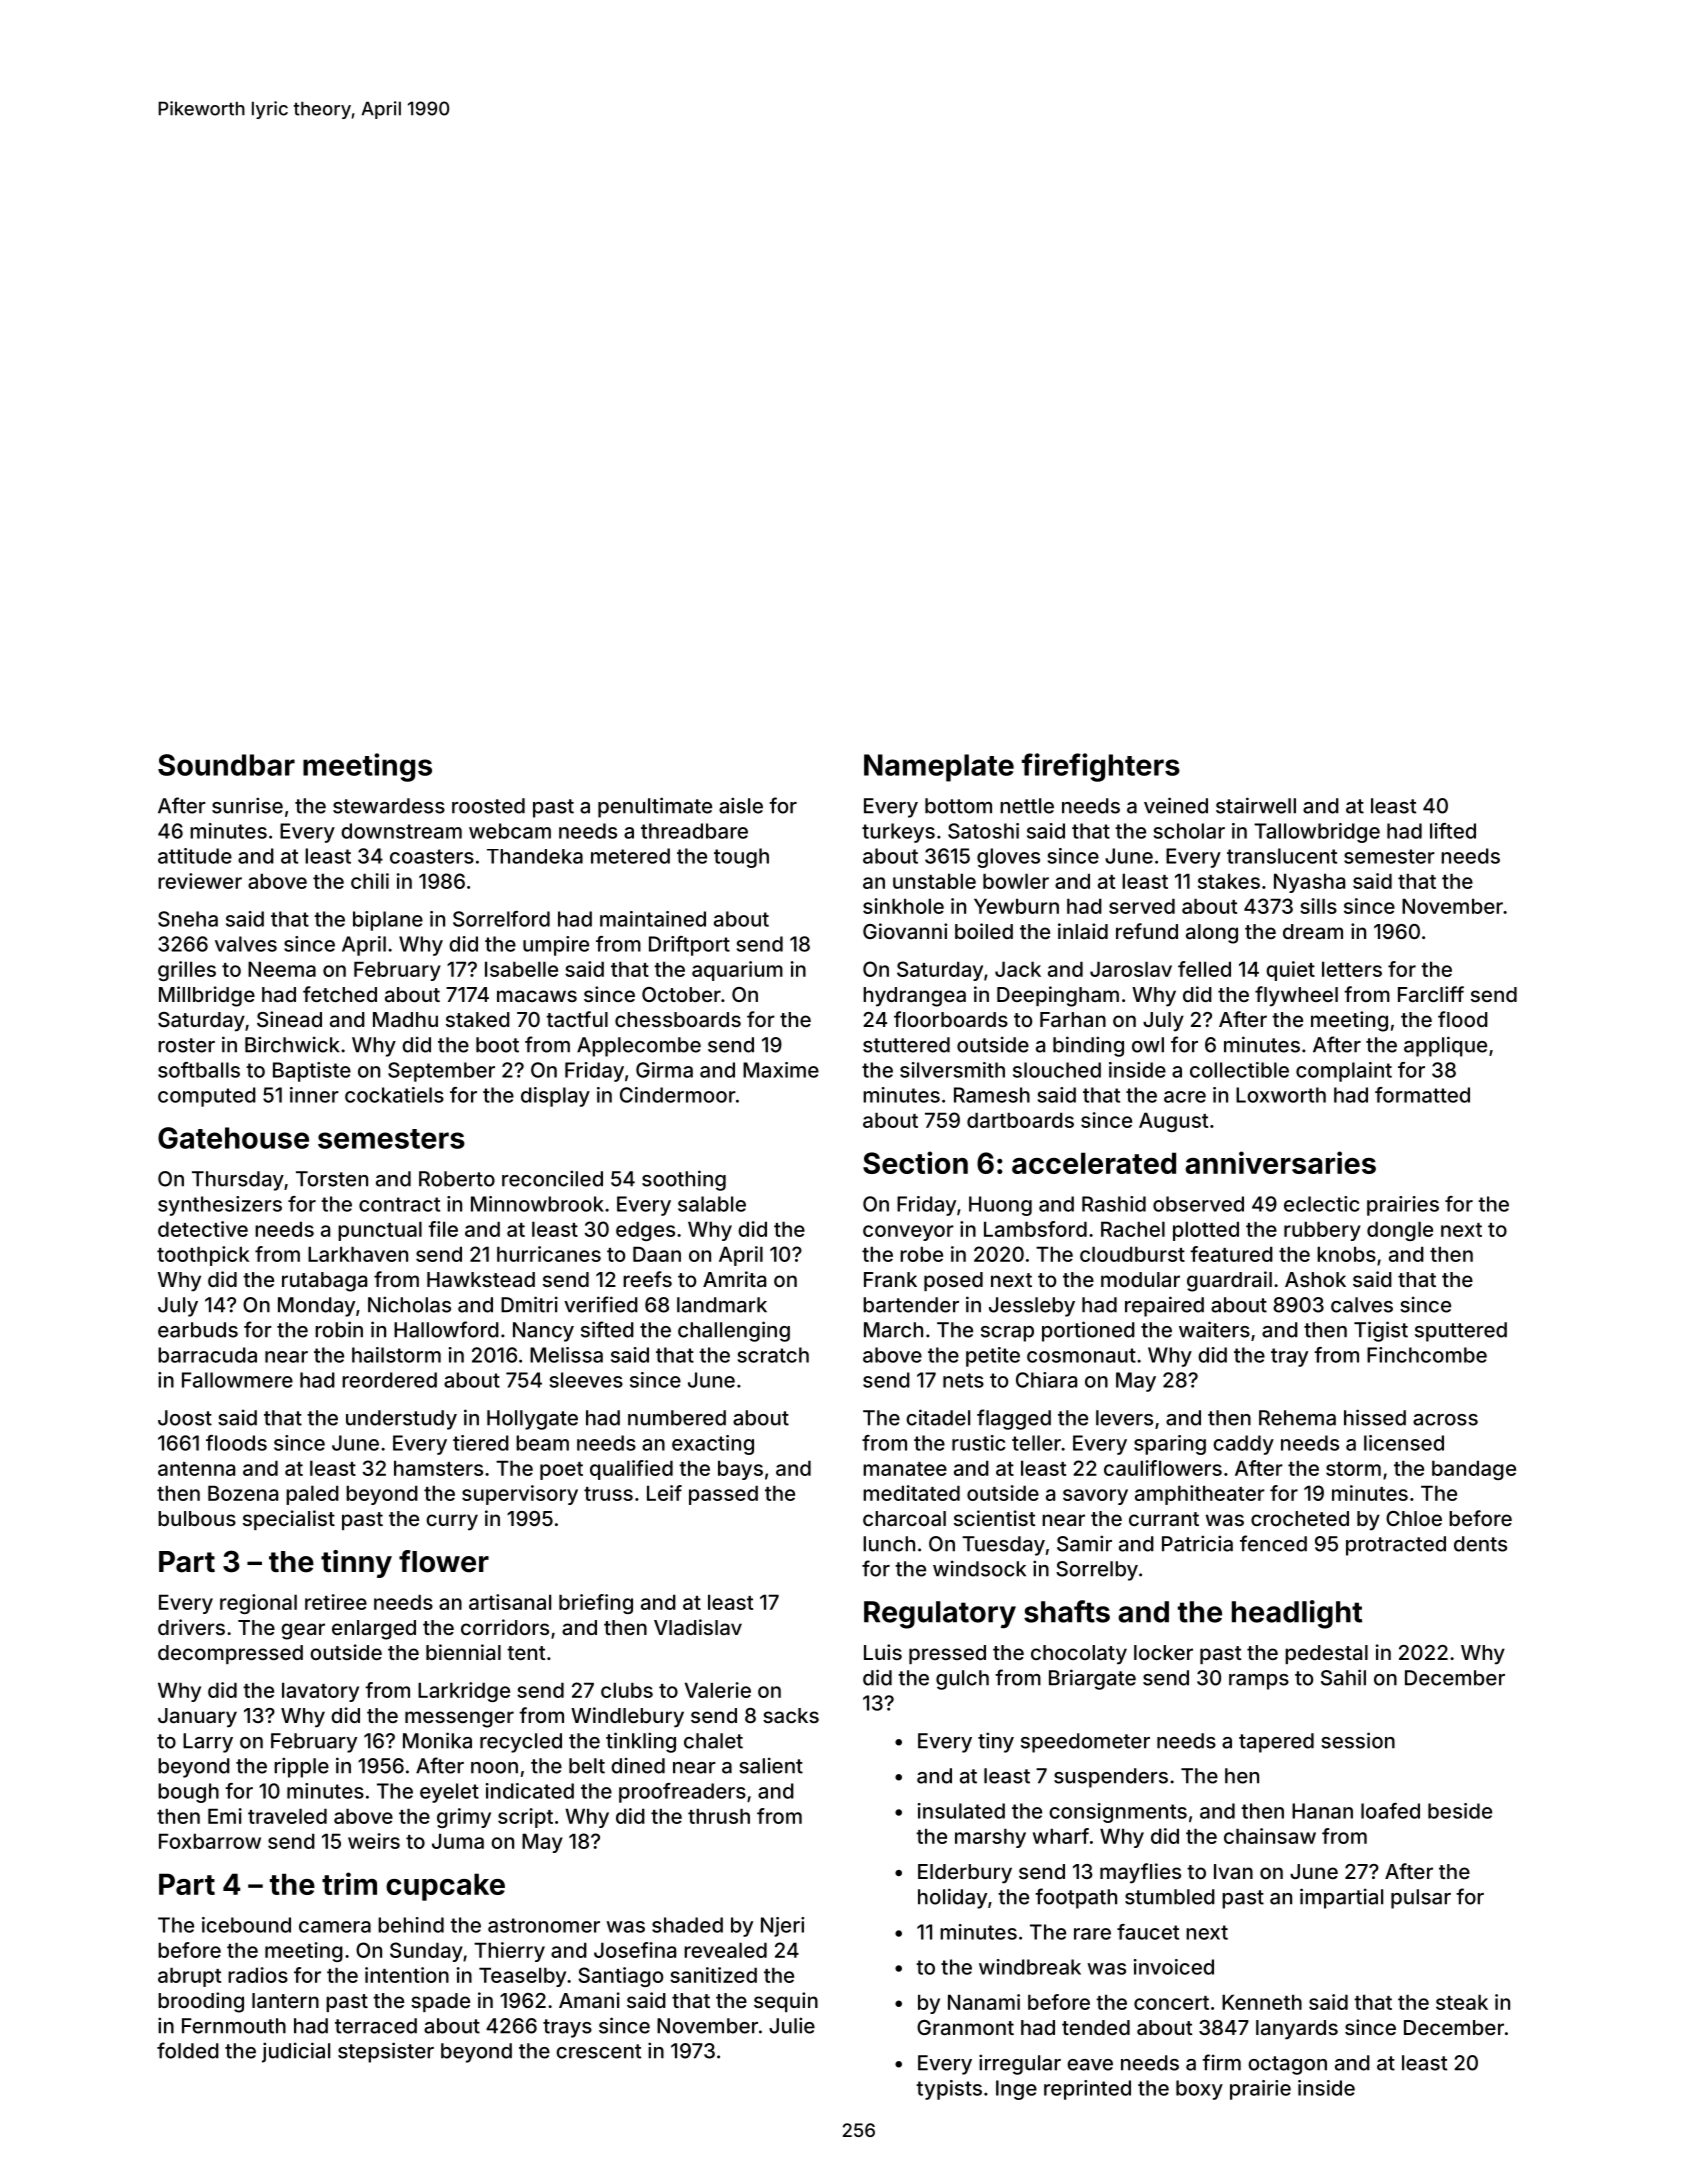 Image resolution: width=1683 pixels, height=2178 pixels. I want to click on folded, so click(188, 2050).
